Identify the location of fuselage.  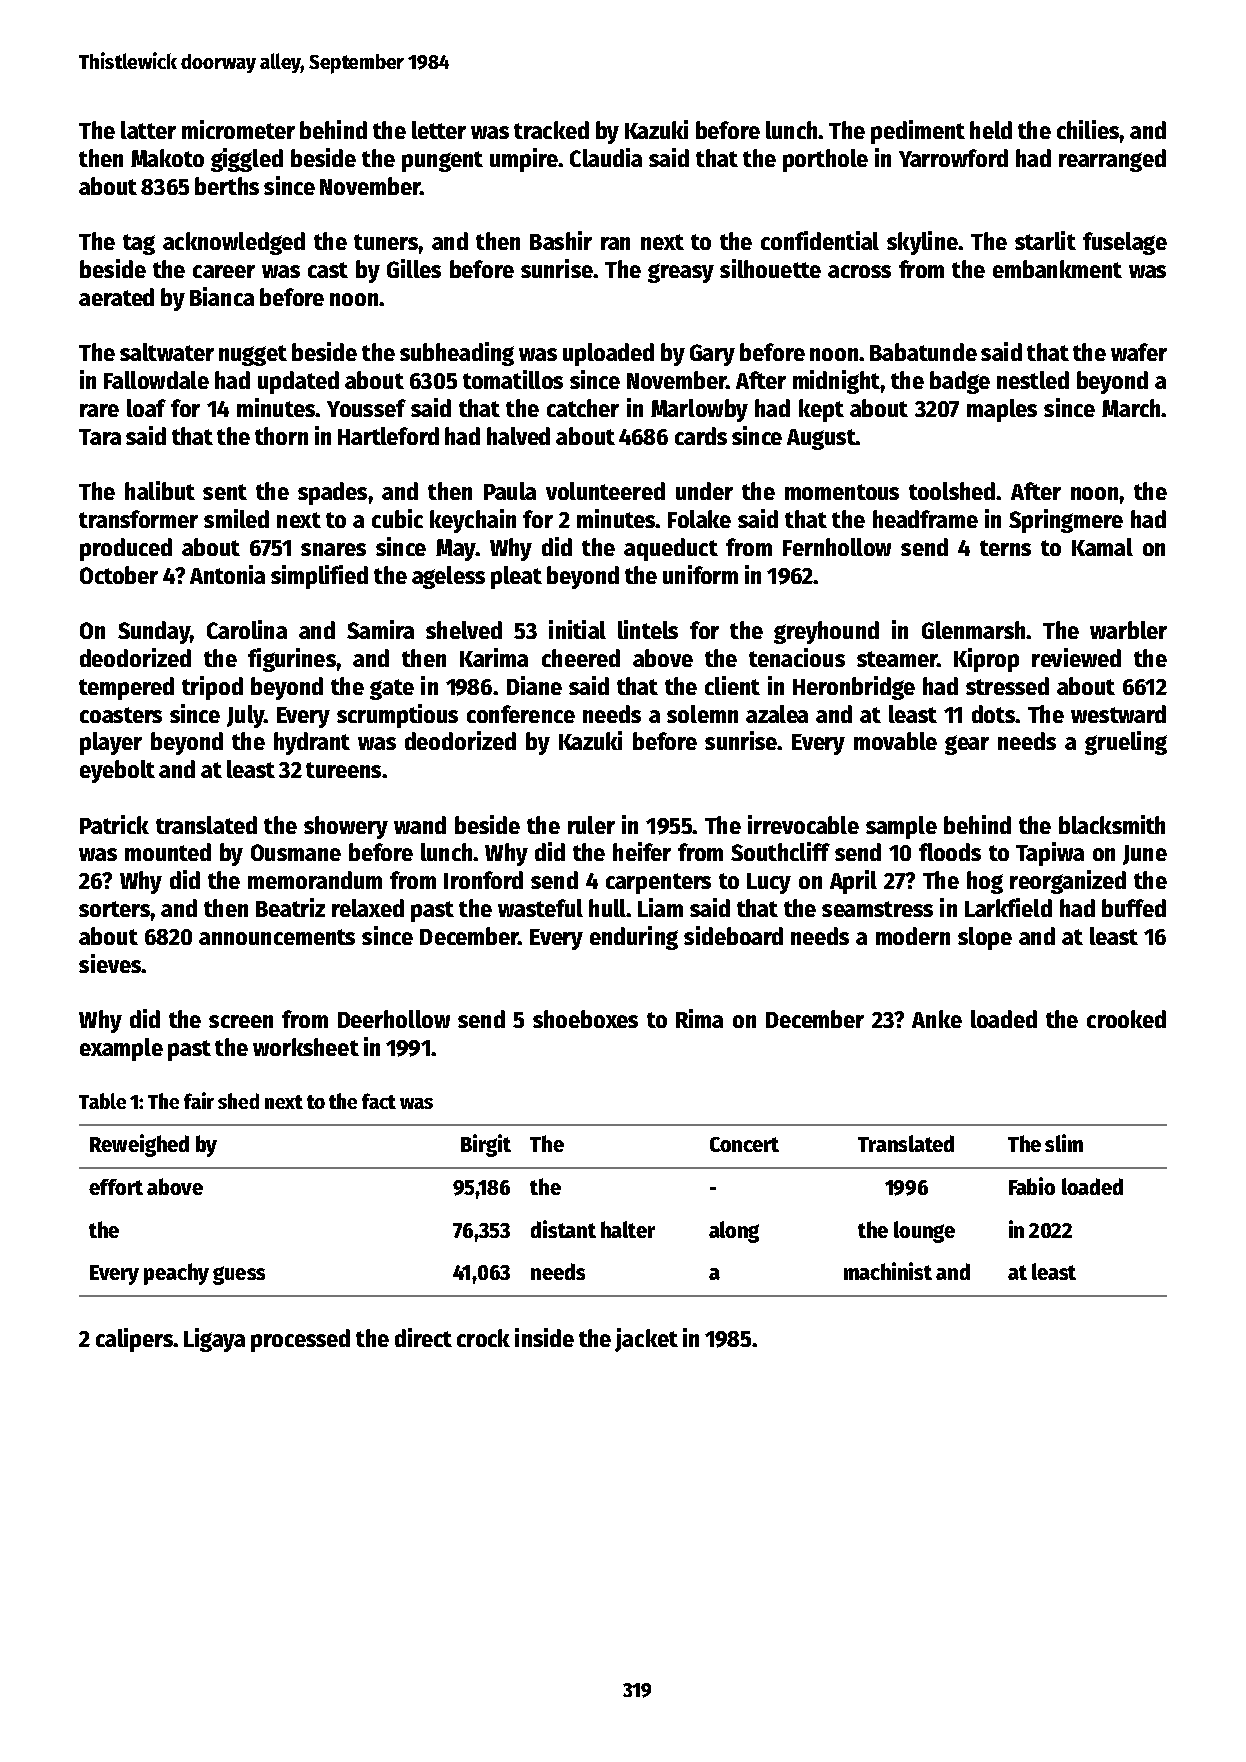
(1125, 243).
